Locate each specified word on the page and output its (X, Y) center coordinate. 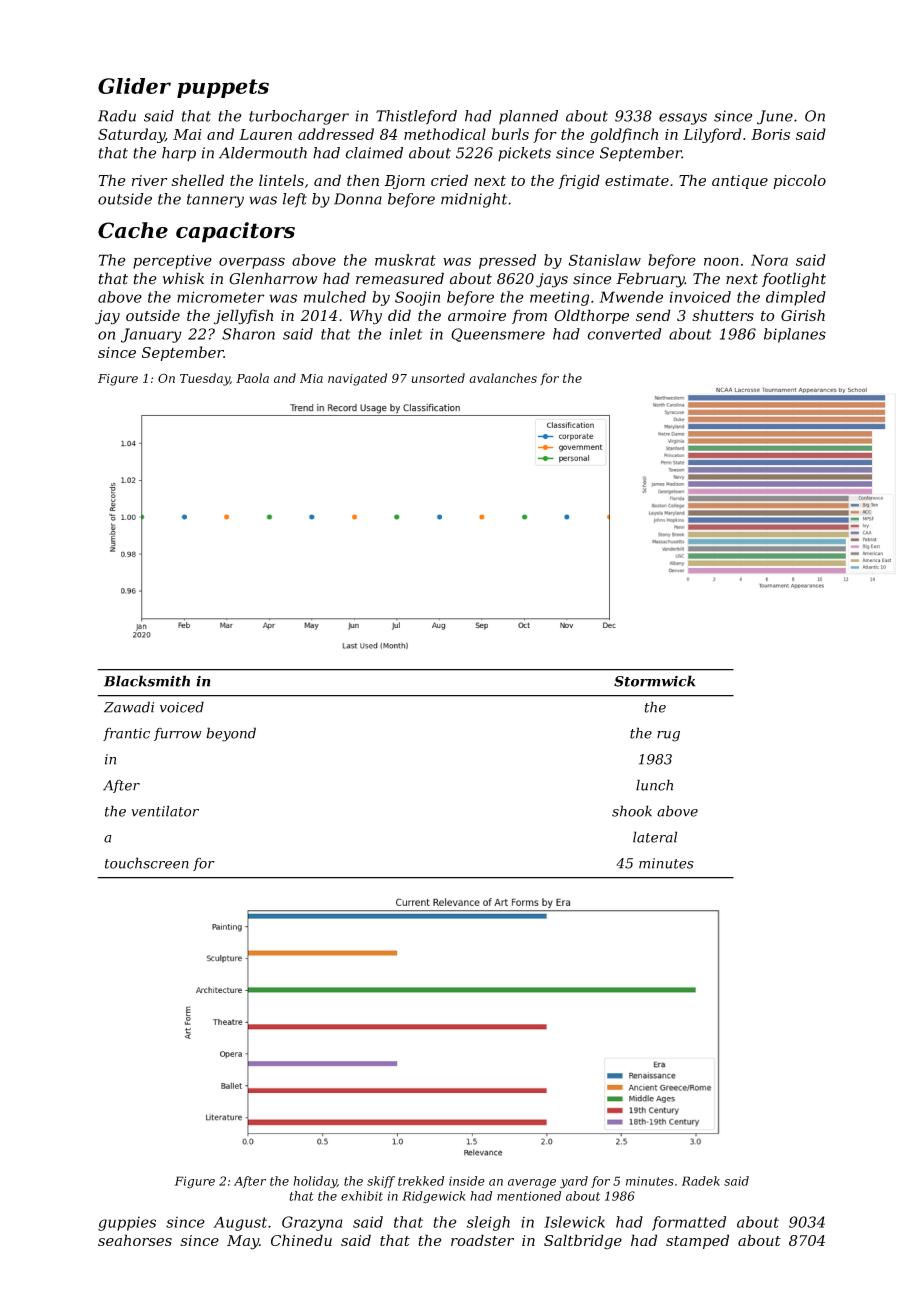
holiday (315, 1182)
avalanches (503, 378)
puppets (223, 88)
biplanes (795, 335)
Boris (770, 134)
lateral (655, 837)
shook (632, 811)
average (532, 1184)
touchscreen (147, 863)
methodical (445, 134)
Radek (701, 1181)
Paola (252, 378)
